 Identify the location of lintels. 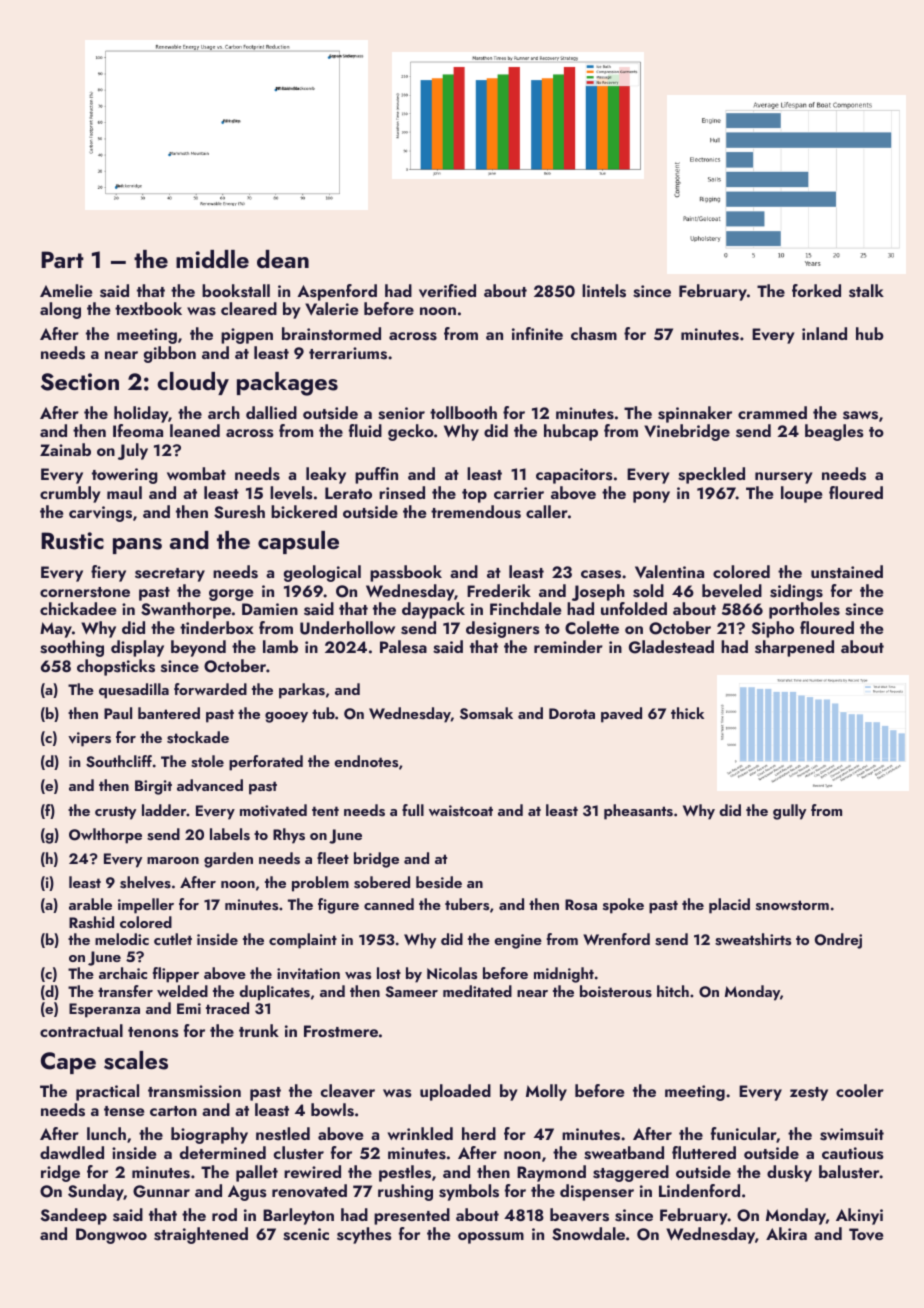
(604, 291).
